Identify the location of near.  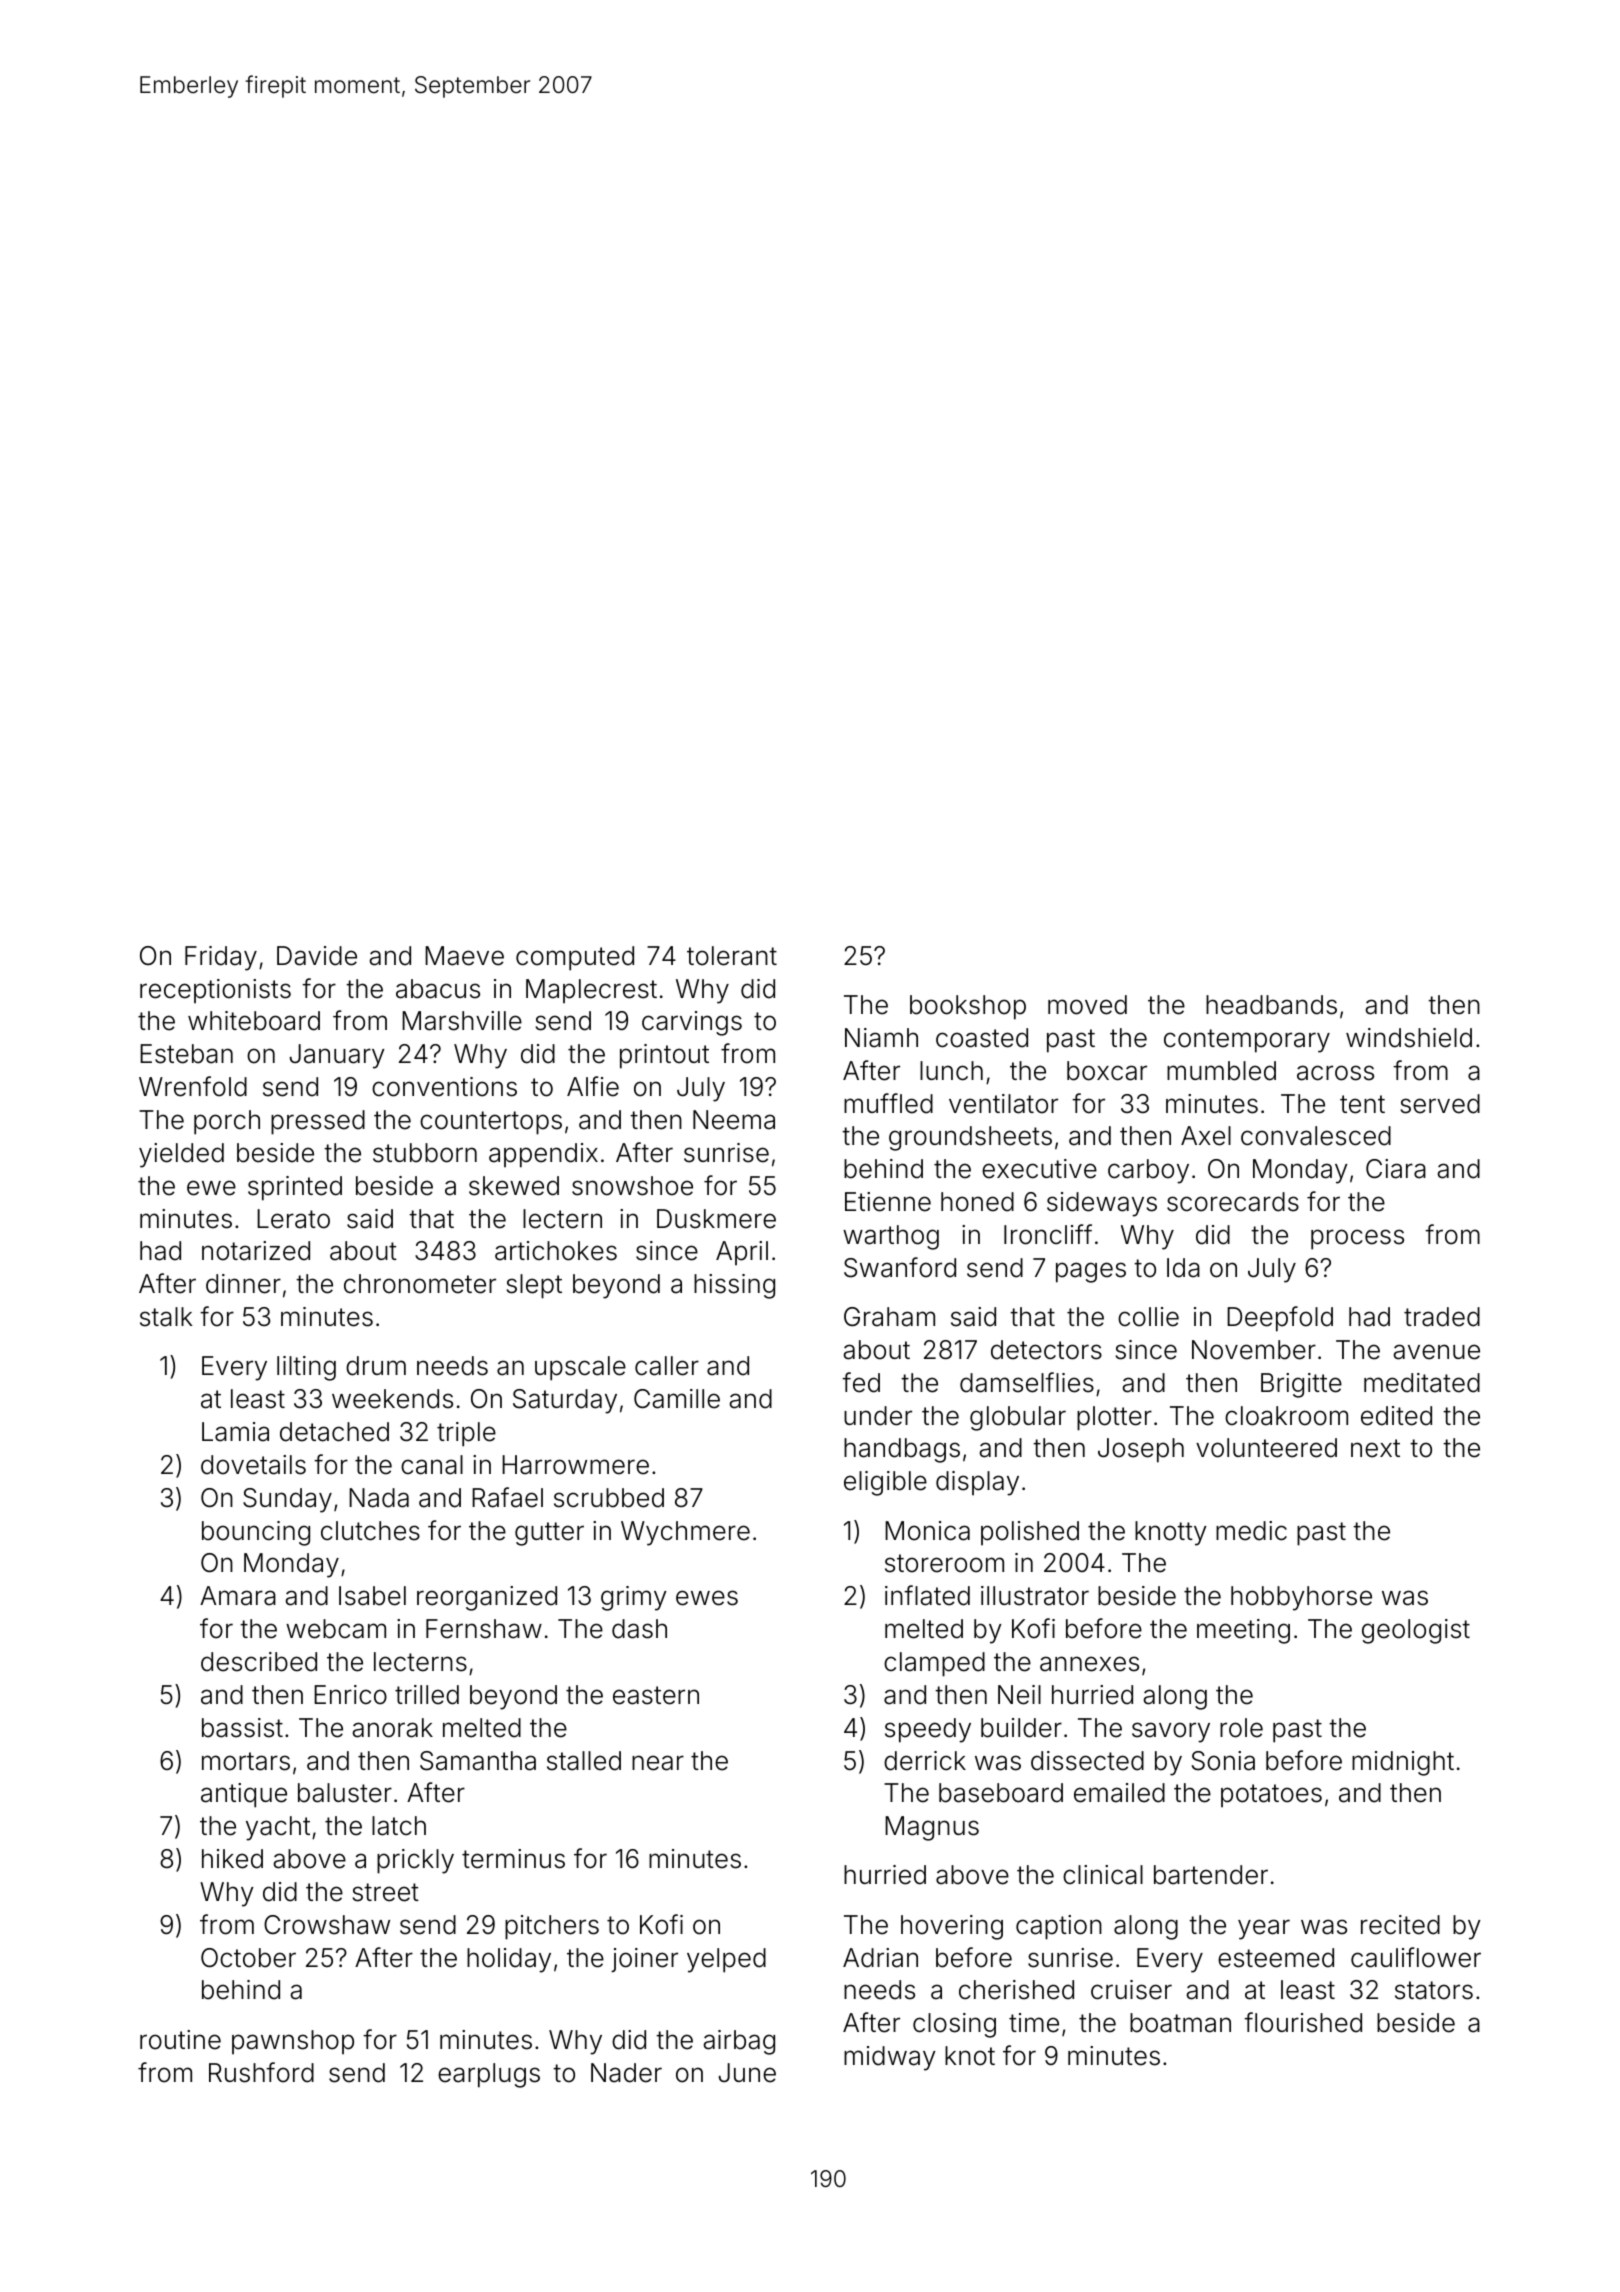
(658, 1763).
